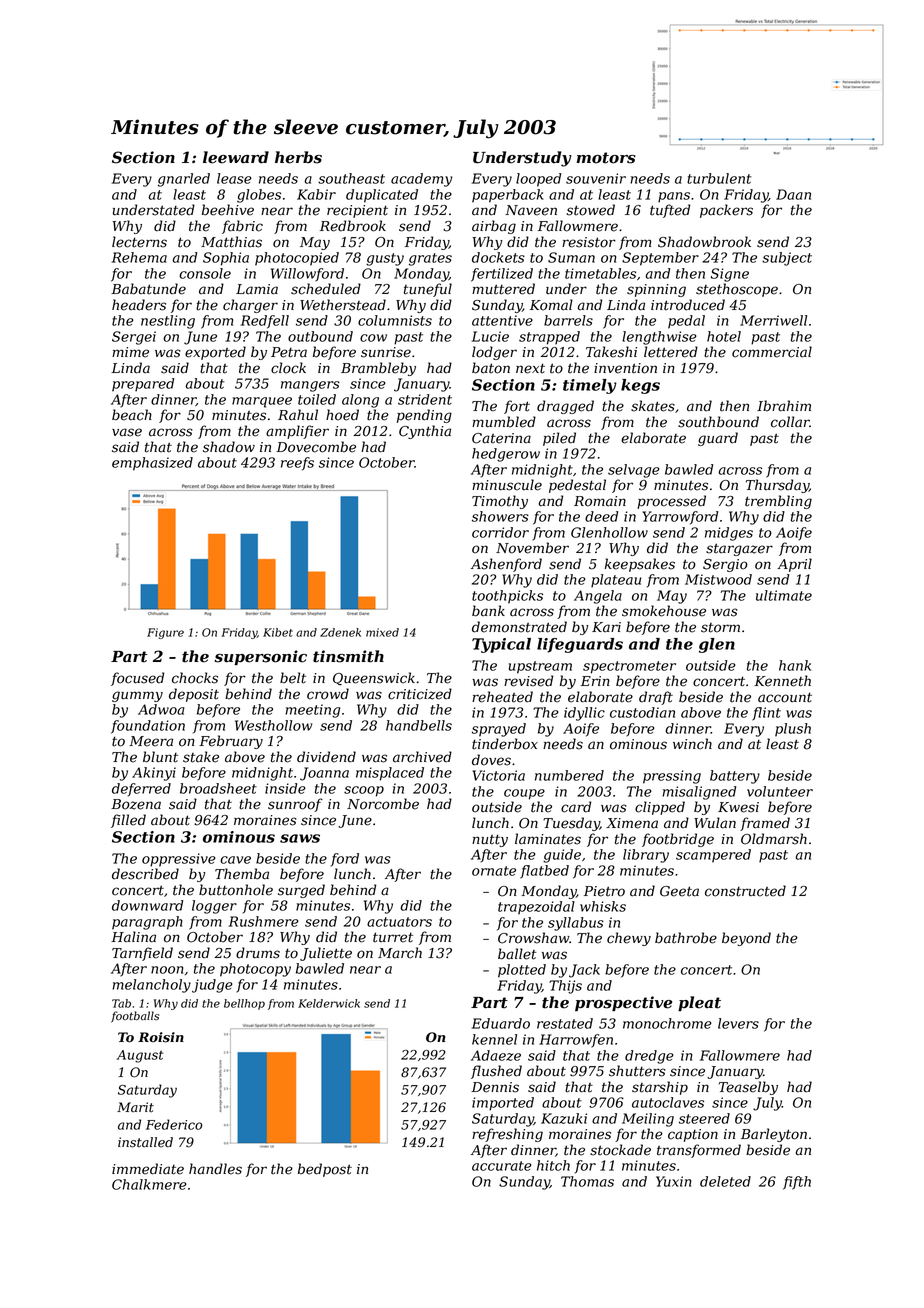 This screenshot has height=1308, width=924. I want to click on Redbrook, so click(353, 226).
